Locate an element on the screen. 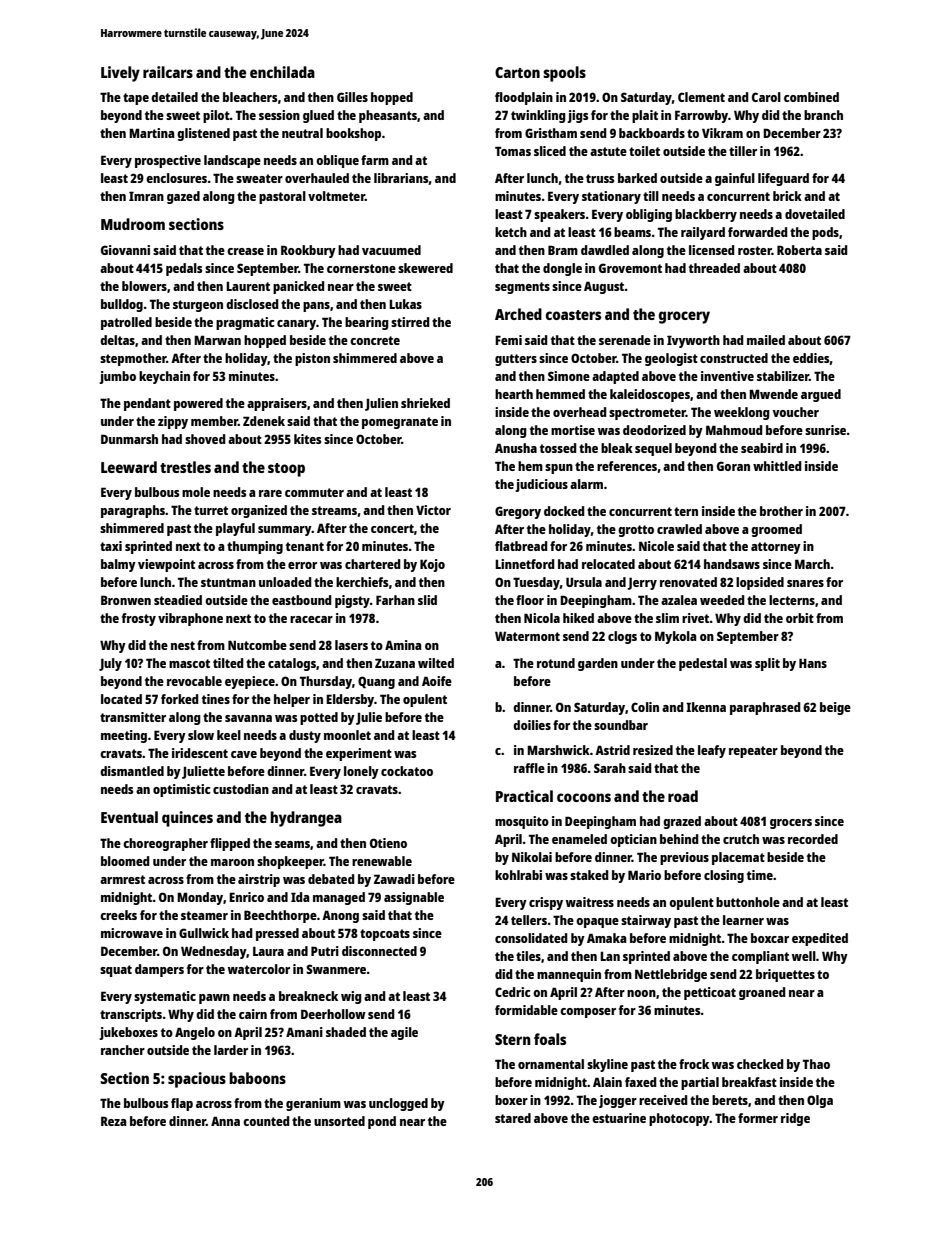 The image size is (952, 1233). lopsided is located at coordinates (760, 583).
